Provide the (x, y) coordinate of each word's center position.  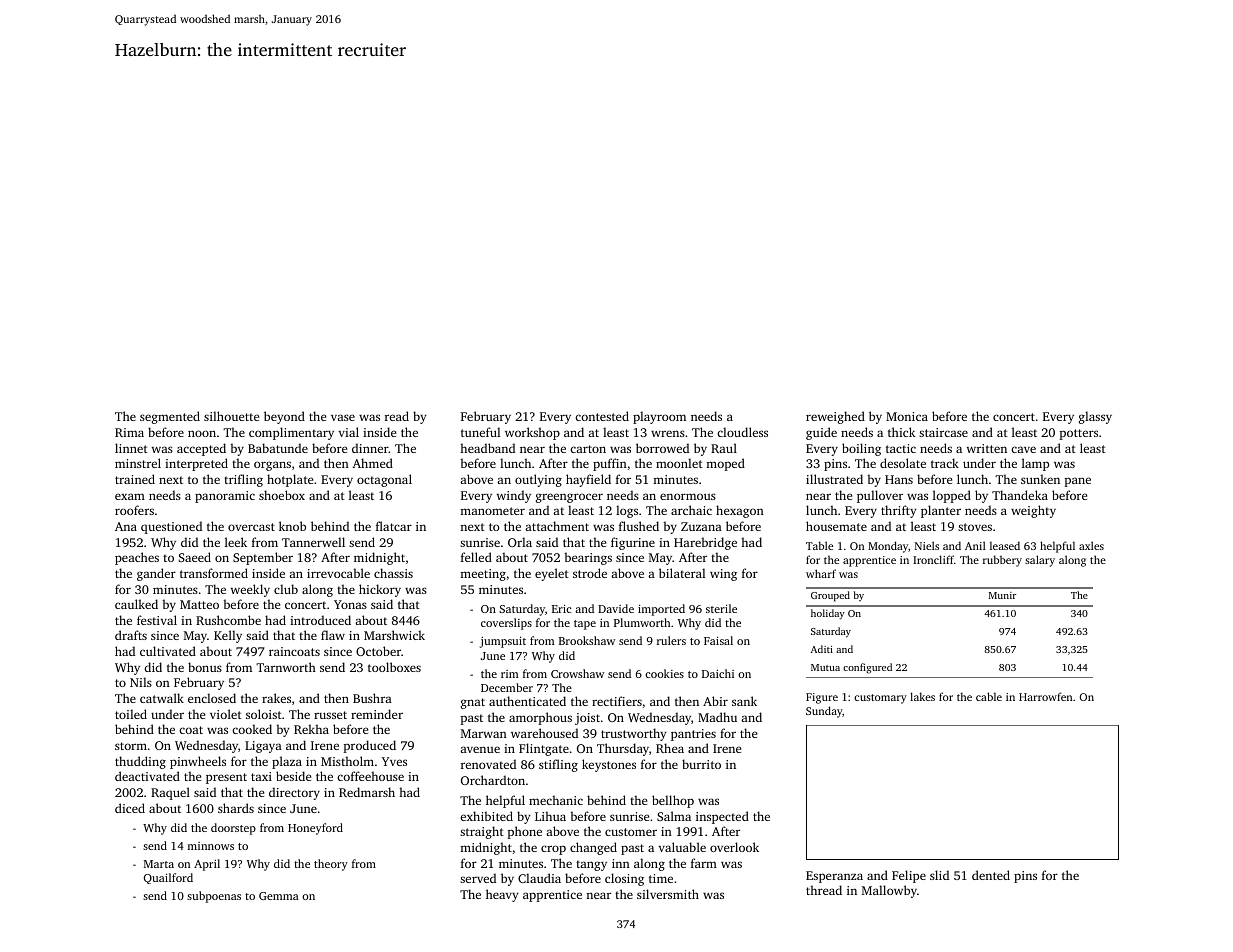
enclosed (212, 698)
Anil (975, 545)
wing (723, 575)
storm (131, 746)
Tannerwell (313, 542)
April (207, 865)
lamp (1035, 464)
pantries (693, 735)
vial (349, 432)
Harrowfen (1045, 696)
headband (487, 448)
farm (704, 863)
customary (880, 699)
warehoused (544, 733)
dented (991, 875)
